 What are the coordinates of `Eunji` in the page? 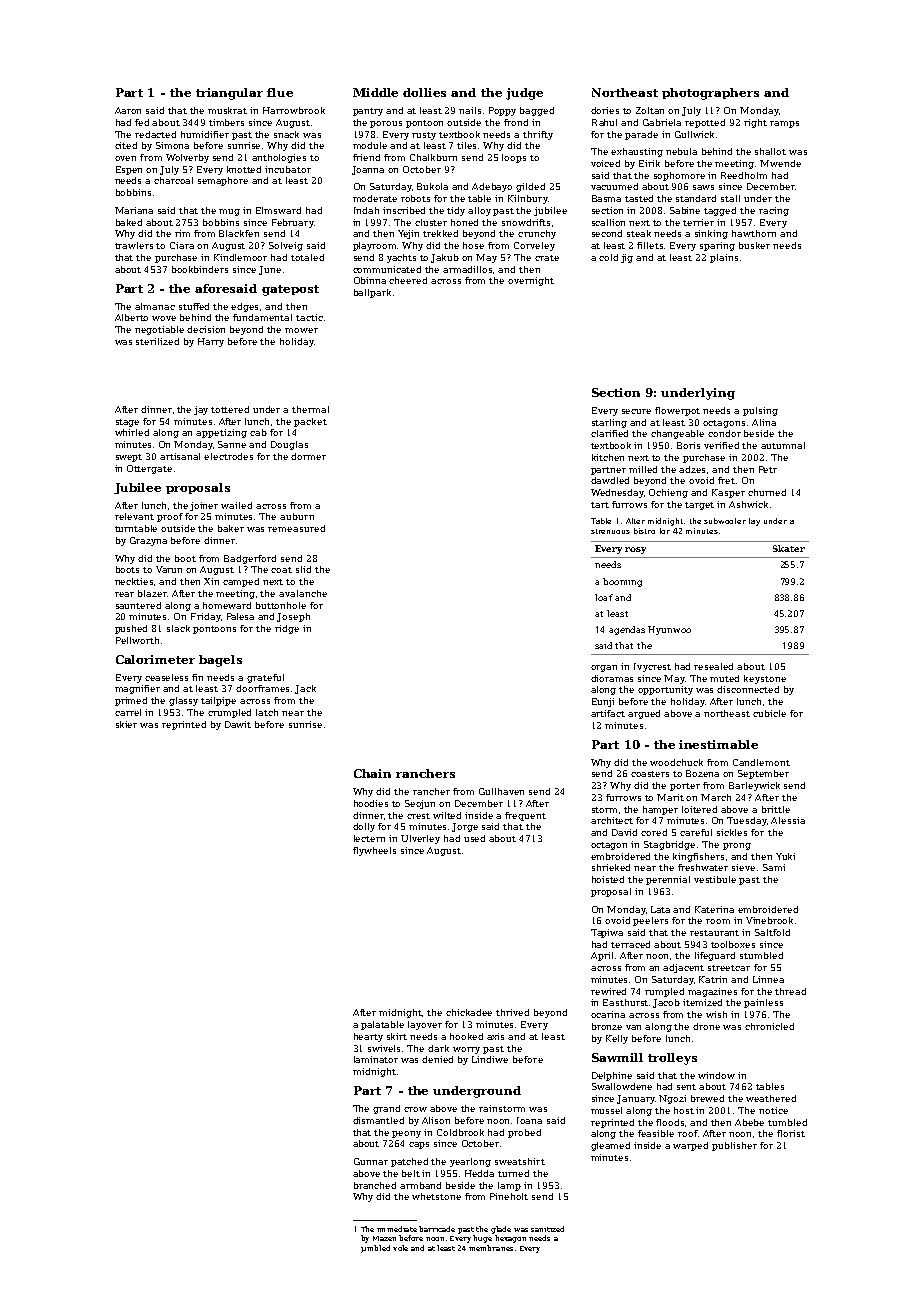 It's located at (603, 702).
